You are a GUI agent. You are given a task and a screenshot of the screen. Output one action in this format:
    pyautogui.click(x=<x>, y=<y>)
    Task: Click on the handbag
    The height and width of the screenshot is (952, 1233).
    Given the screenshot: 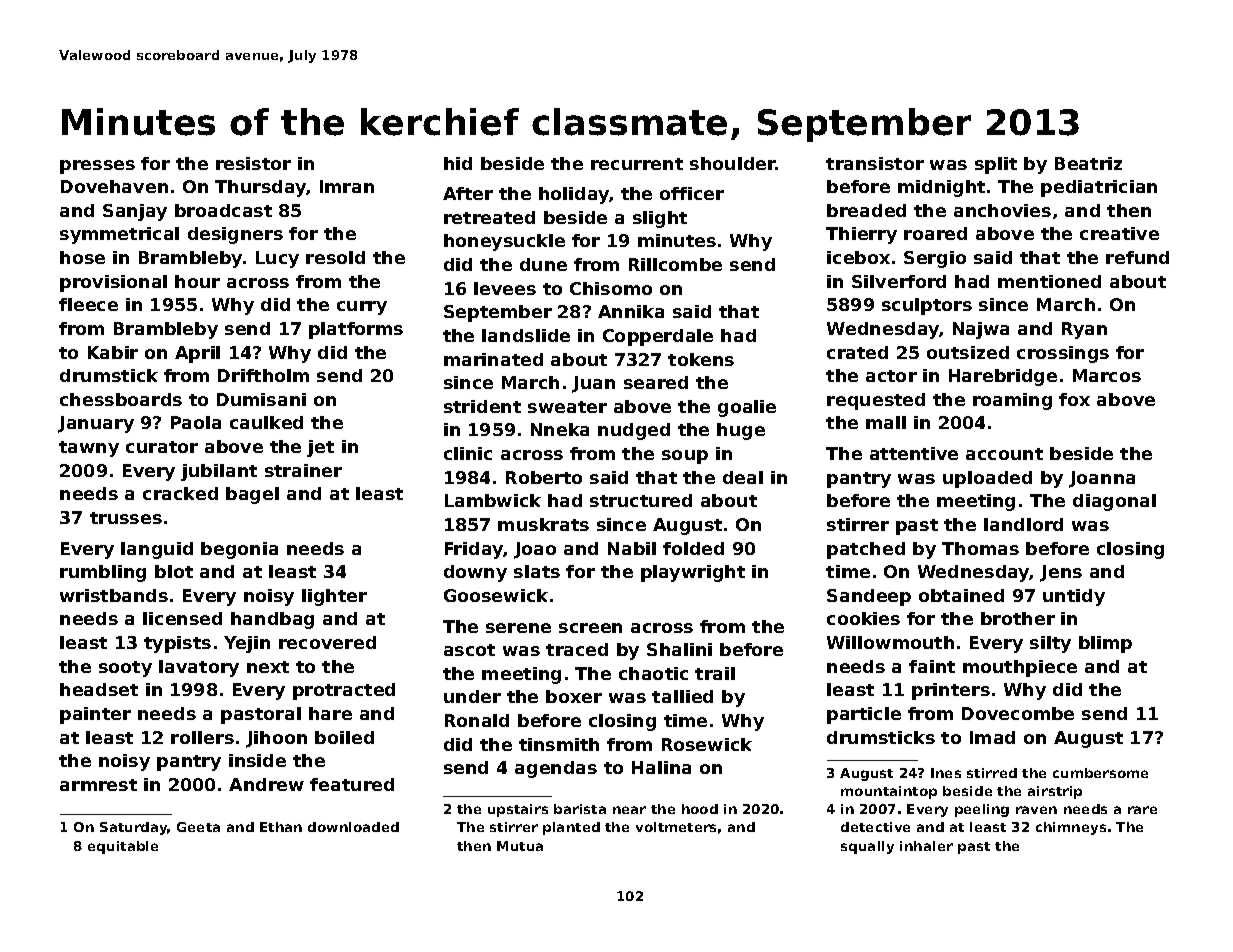 What is the action you would take?
    pyautogui.click(x=272, y=620)
